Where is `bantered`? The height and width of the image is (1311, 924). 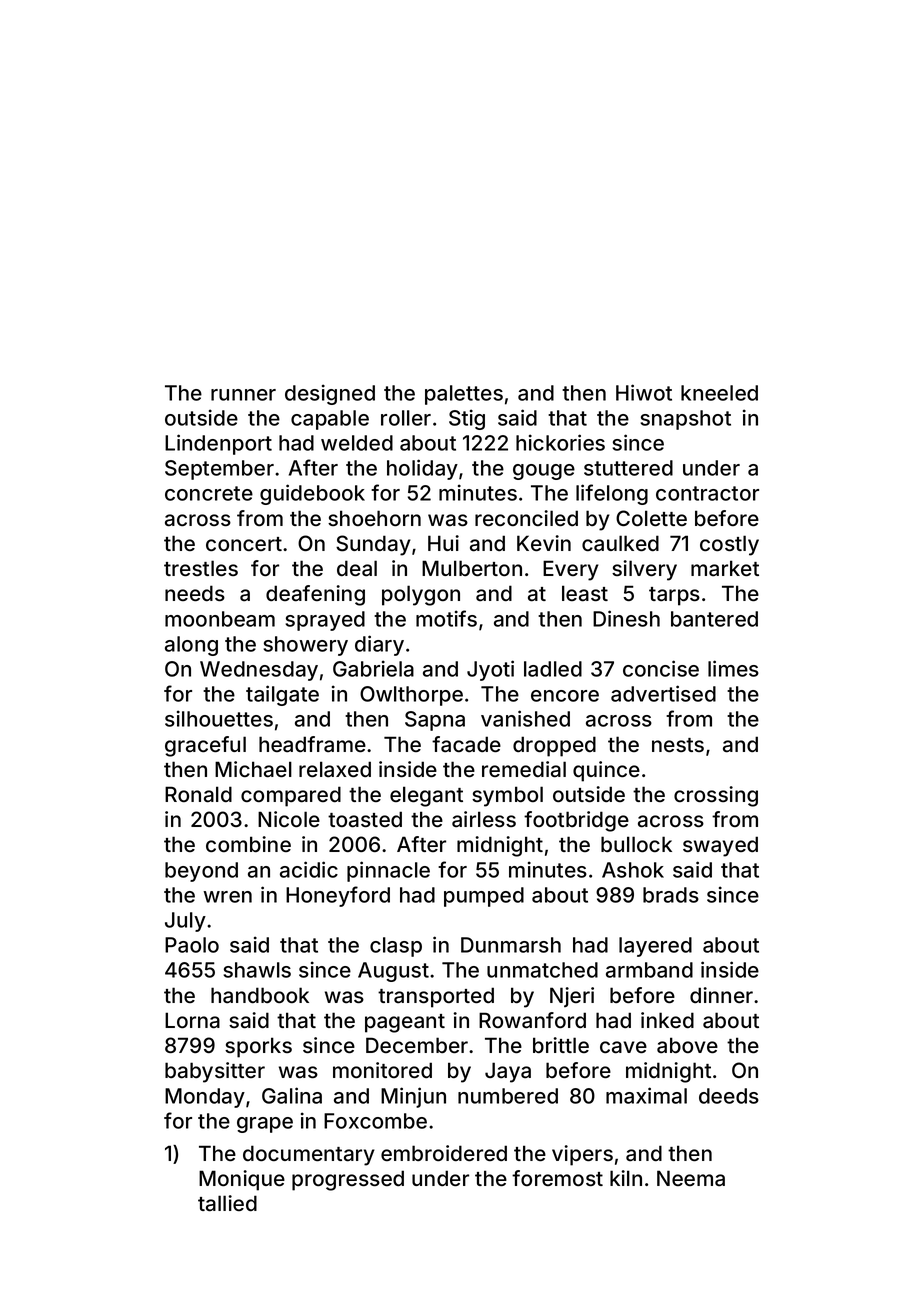
bantered is located at coordinates (714, 619).
